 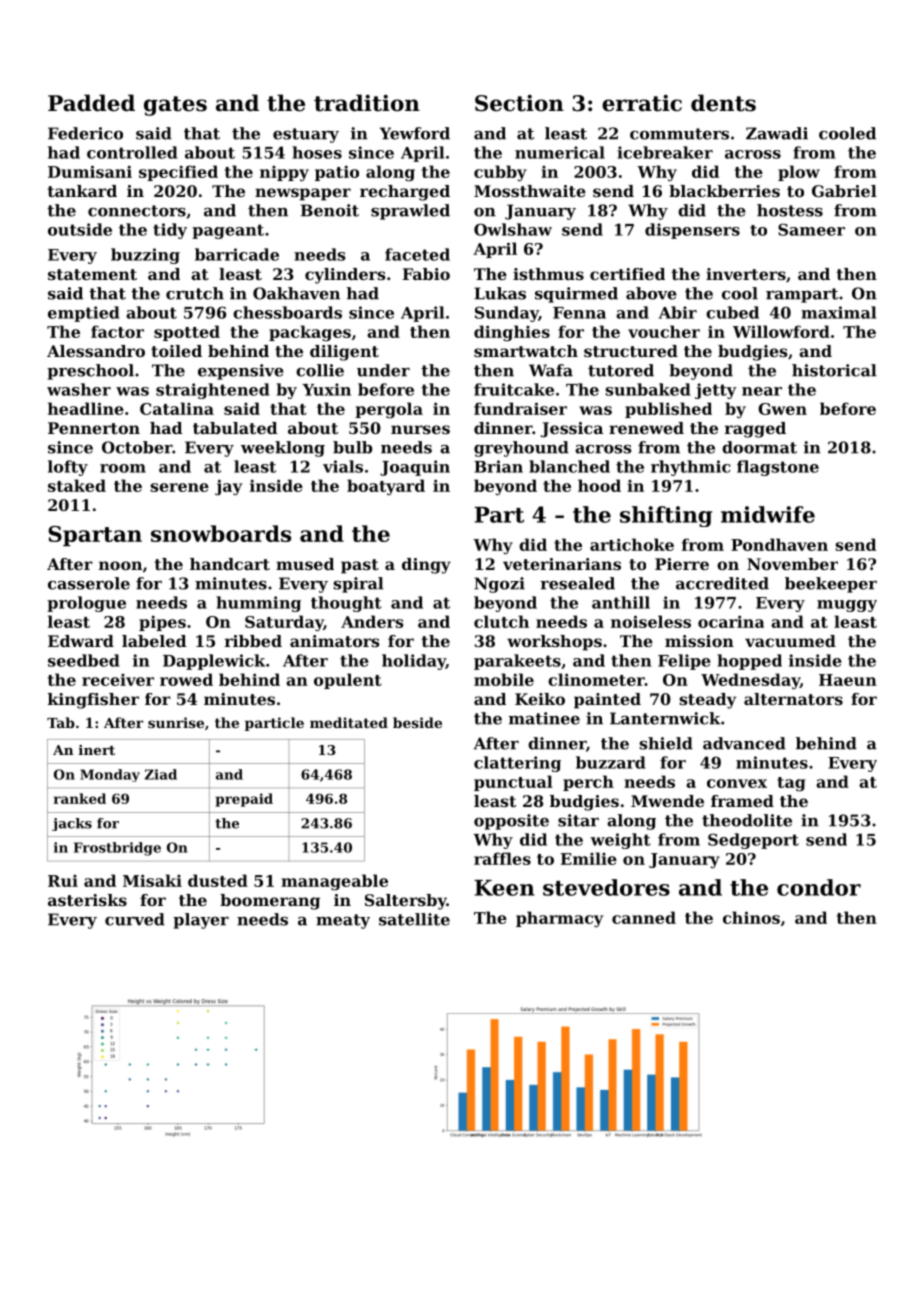 I want to click on prepaid, so click(x=244, y=800).
